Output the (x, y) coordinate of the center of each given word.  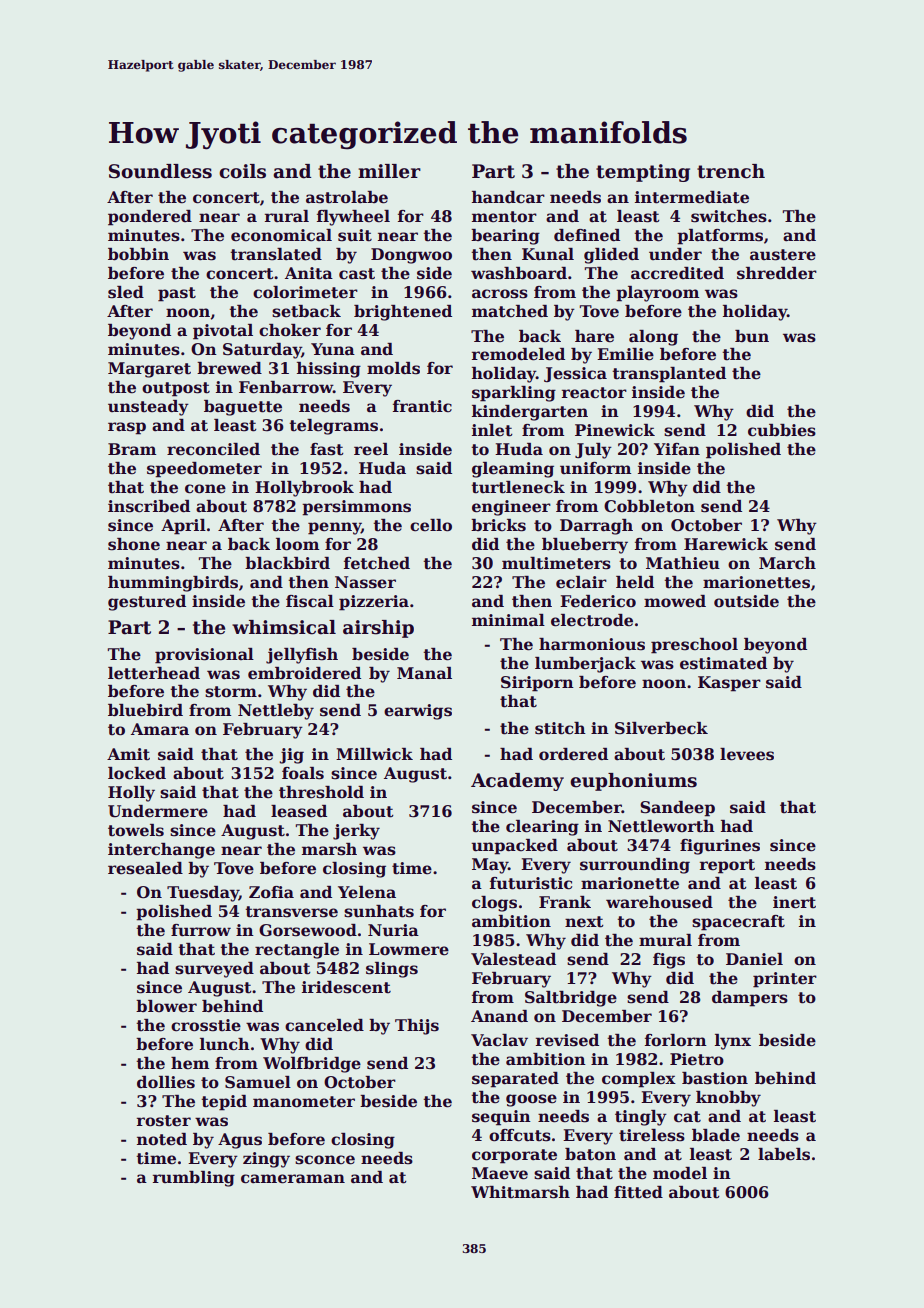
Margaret (149, 370)
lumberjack (585, 665)
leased (299, 811)
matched (510, 311)
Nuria (393, 930)
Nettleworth (661, 826)
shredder (777, 273)
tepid (224, 1103)
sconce (325, 1160)
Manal (424, 673)
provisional (204, 656)
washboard (519, 273)
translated (276, 254)
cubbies (782, 430)
